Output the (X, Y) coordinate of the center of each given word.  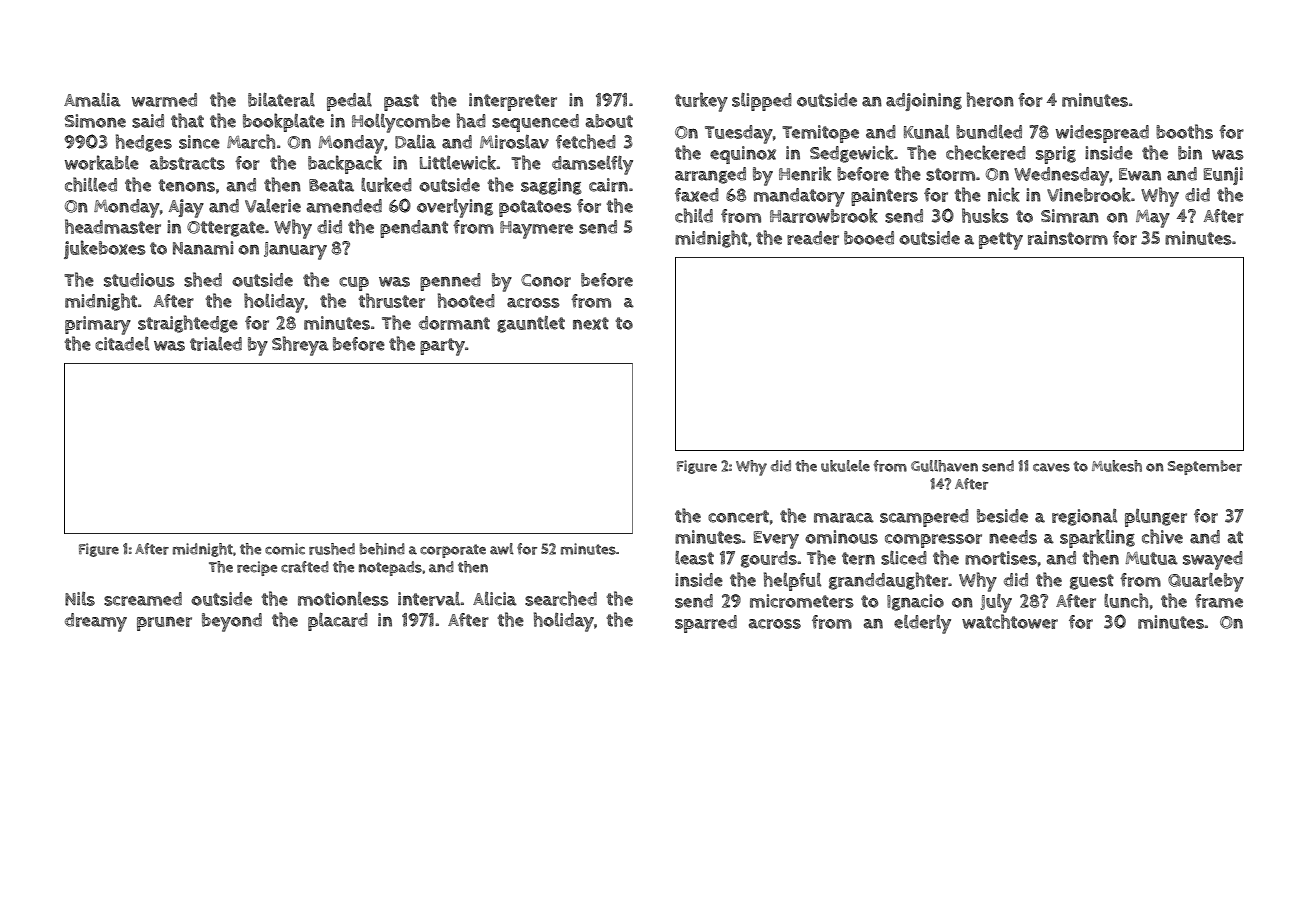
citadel (122, 344)
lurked (386, 184)
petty (1001, 241)
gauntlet (531, 324)
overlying (455, 208)
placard (338, 621)
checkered (986, 152)
